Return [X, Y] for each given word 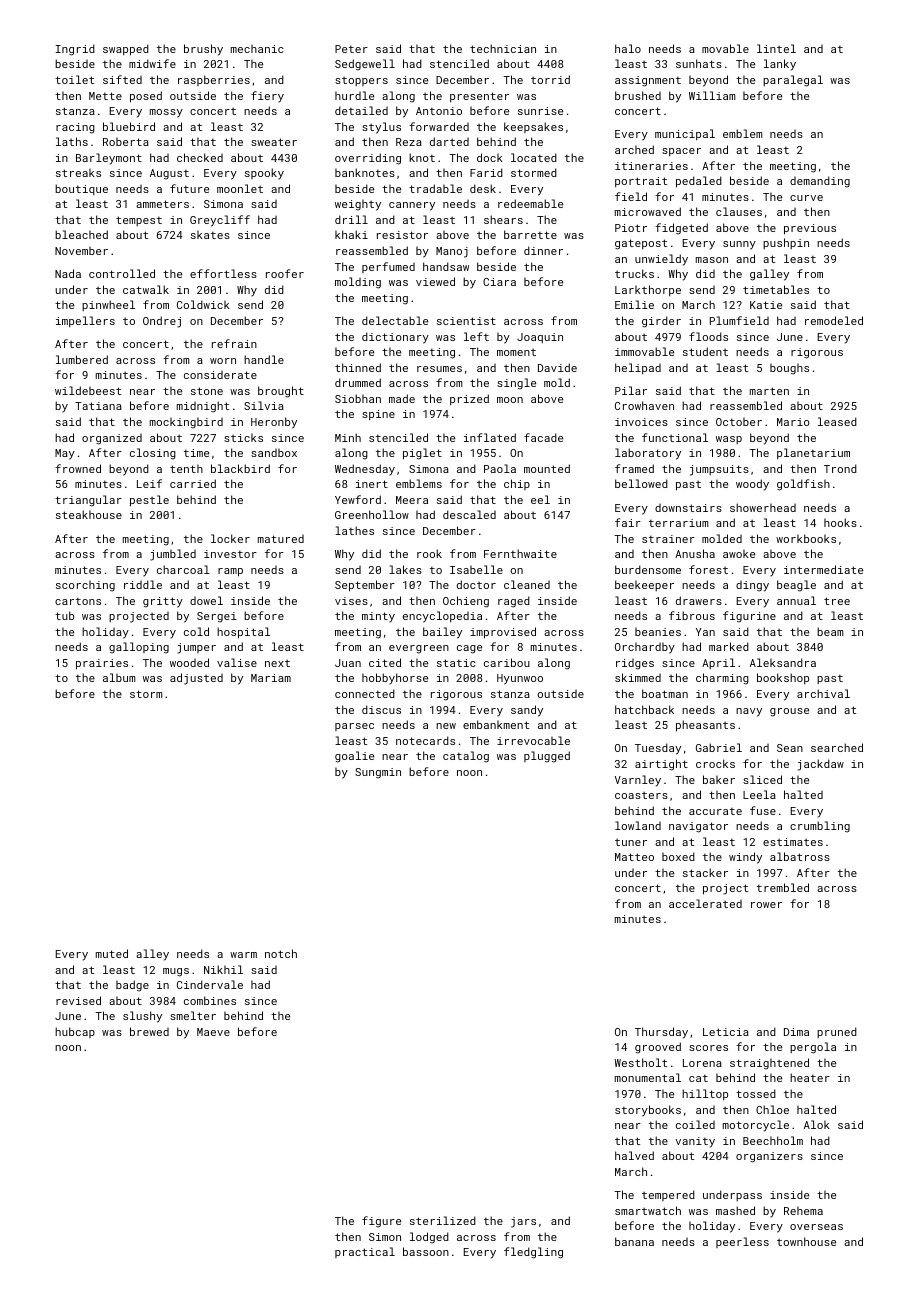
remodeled [834, 320]
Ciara [499, 282]
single [516, 384]
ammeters [162, 204]
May [65, 454]
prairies [102, 664]
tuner [631, 842]
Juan [348, 663]
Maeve [213, 1032]
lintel [776, 48]
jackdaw [821, 765]
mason [712, 260]
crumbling [820, 827]
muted [112, 953]
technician [503, 48]
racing [75, 128]
